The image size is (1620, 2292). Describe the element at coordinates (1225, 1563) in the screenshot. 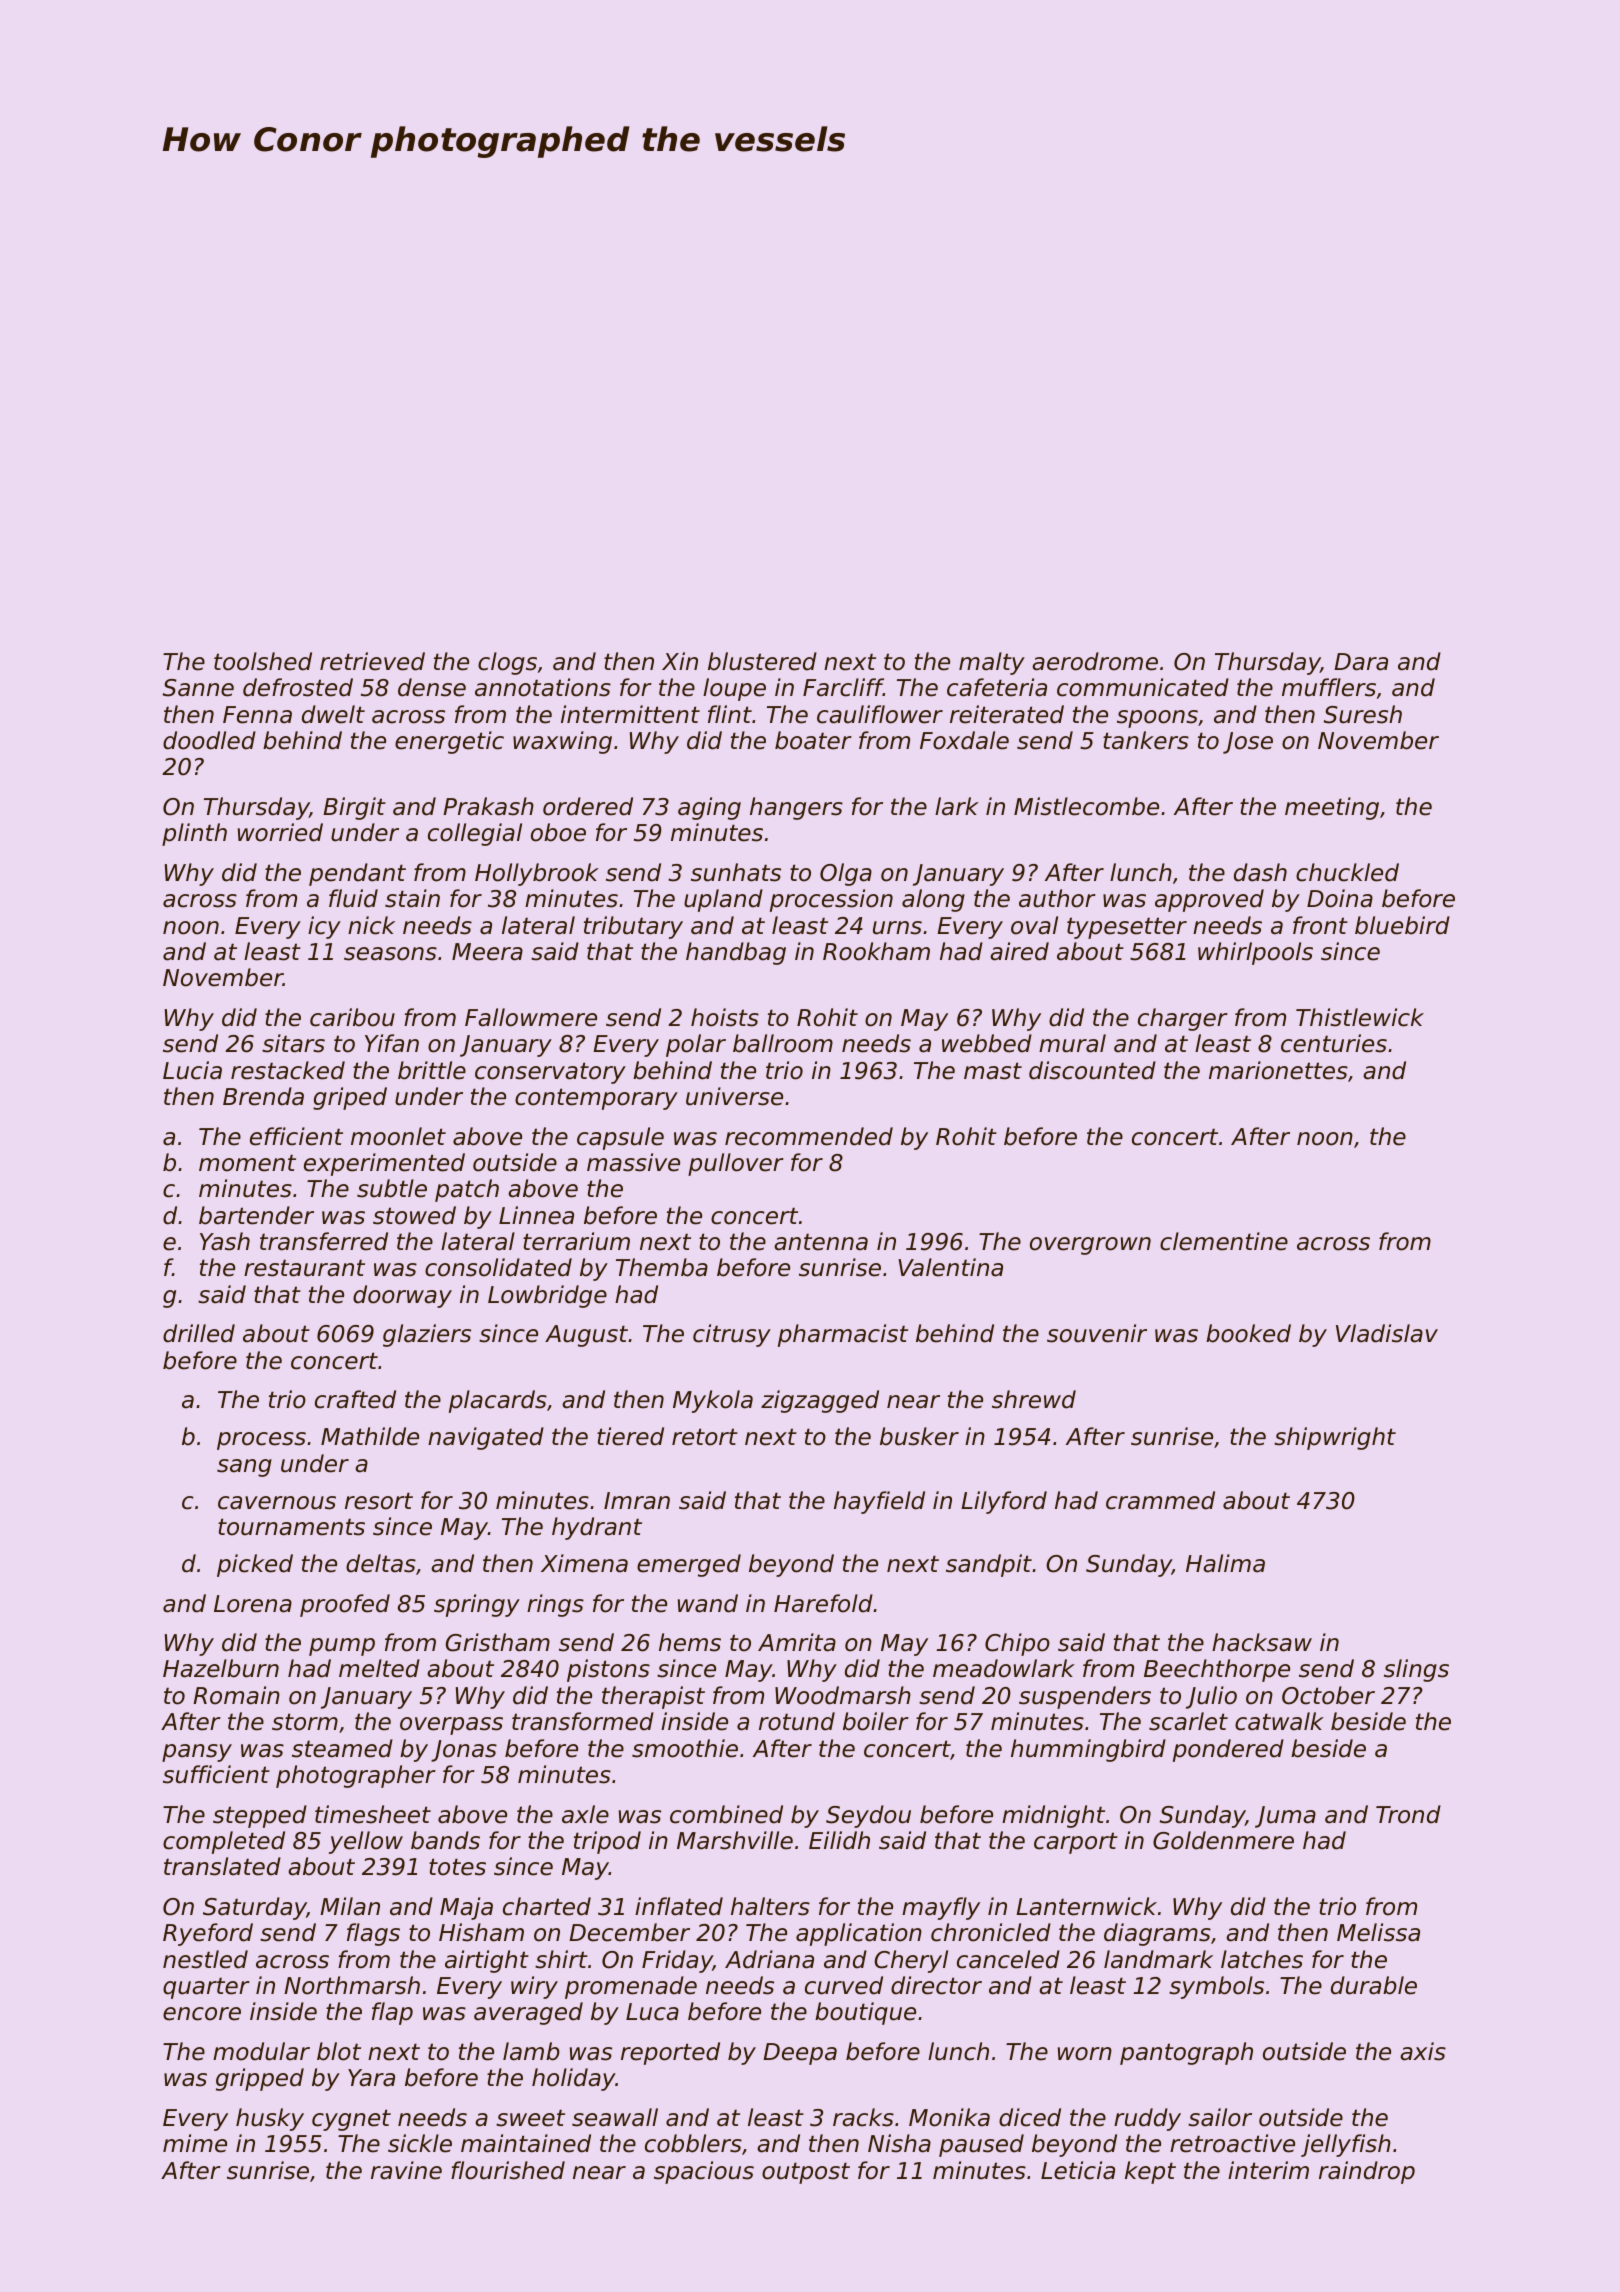

I see `Halima` at that location.
